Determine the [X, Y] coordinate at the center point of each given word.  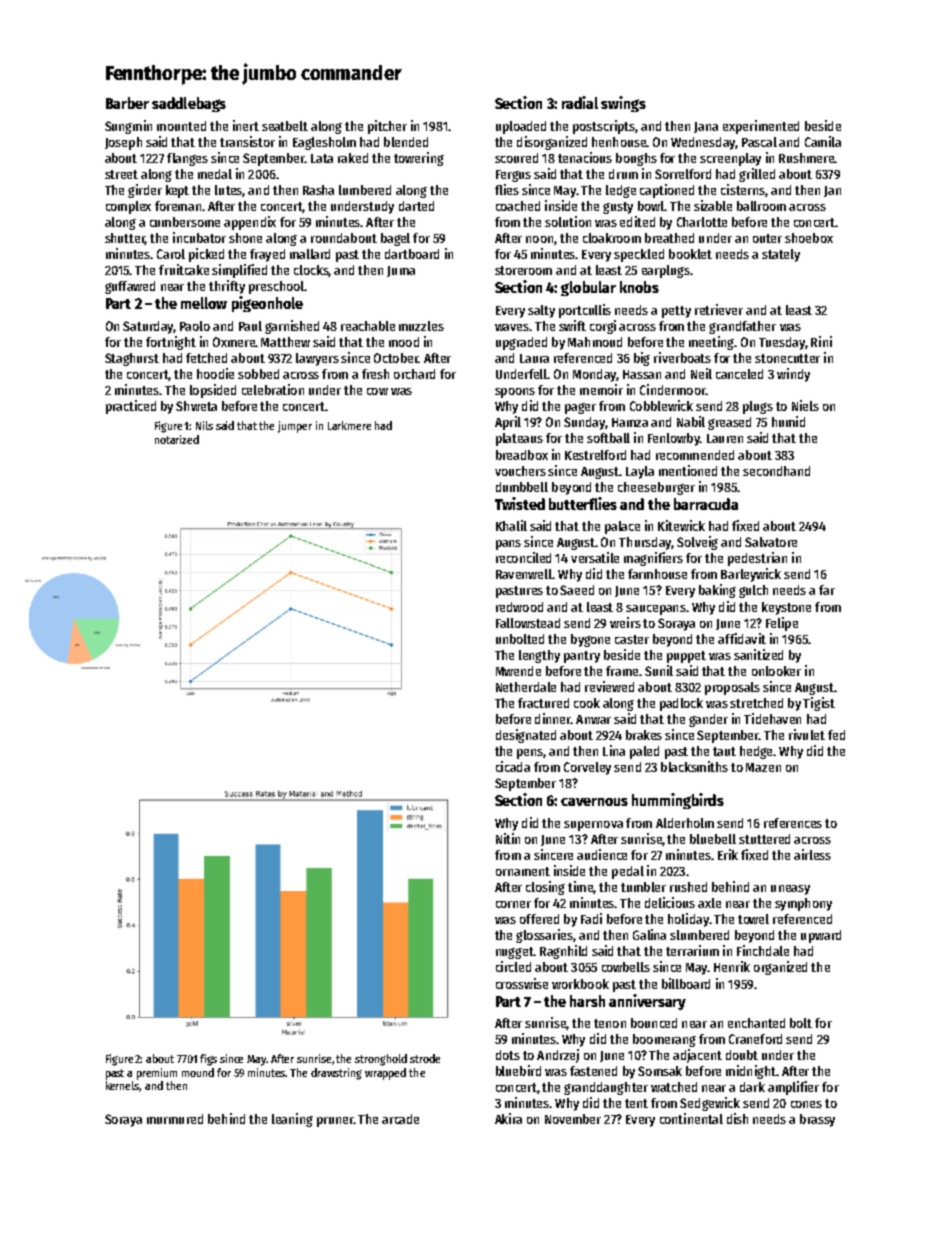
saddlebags [189, 104]
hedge [756, 752]
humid [788, 421]
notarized [177, 439]
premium [157, 1074]
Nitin [508, 838]
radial [580, 102]
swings [623, 104]
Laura [534, 358]
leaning [292, 1120]
